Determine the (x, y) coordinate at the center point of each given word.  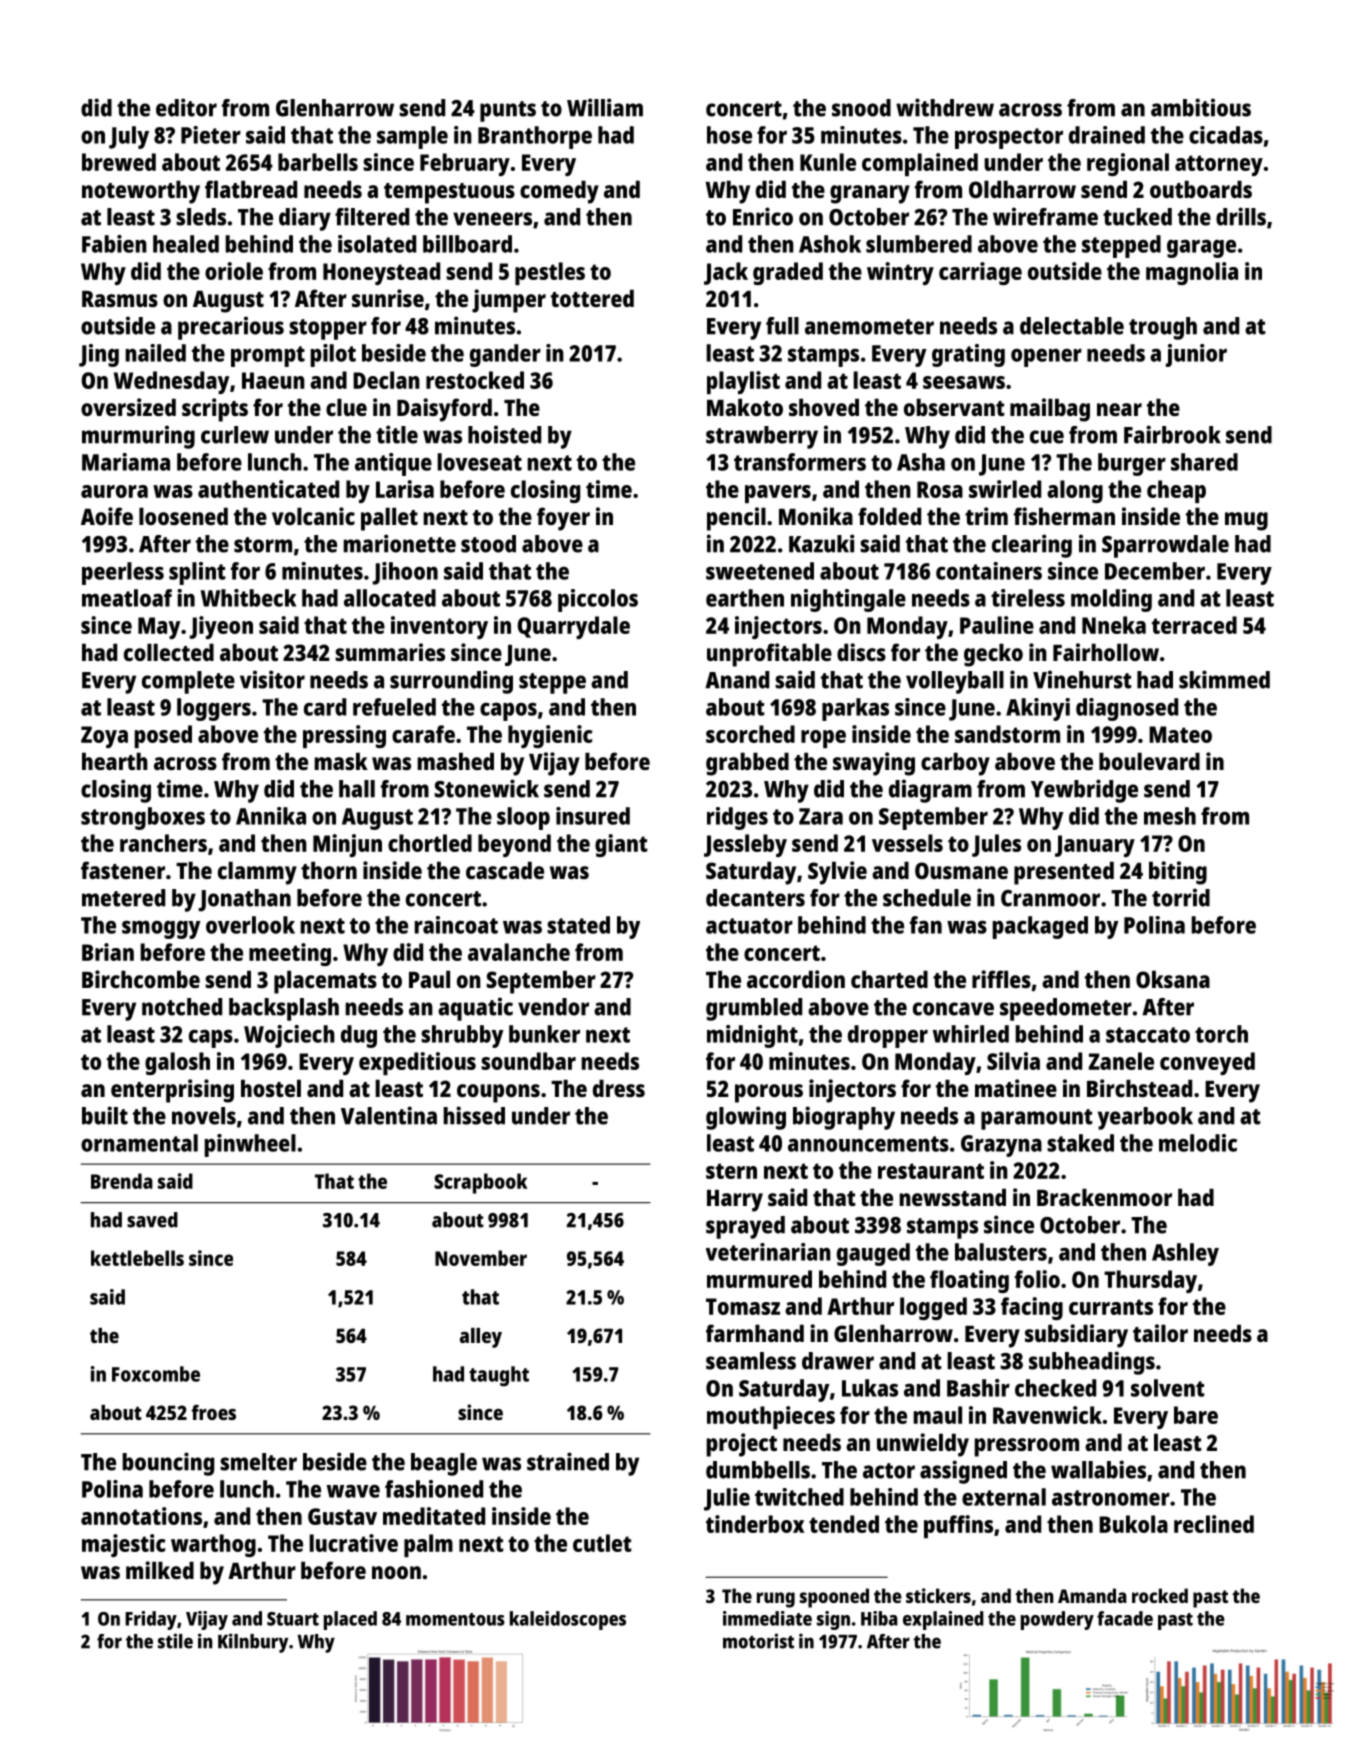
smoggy (161, 929)
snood (861, 108)
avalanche (519, 952)
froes (213, 1412)
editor (186, 107)
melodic (1198, 1143)
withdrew (945, 107)
